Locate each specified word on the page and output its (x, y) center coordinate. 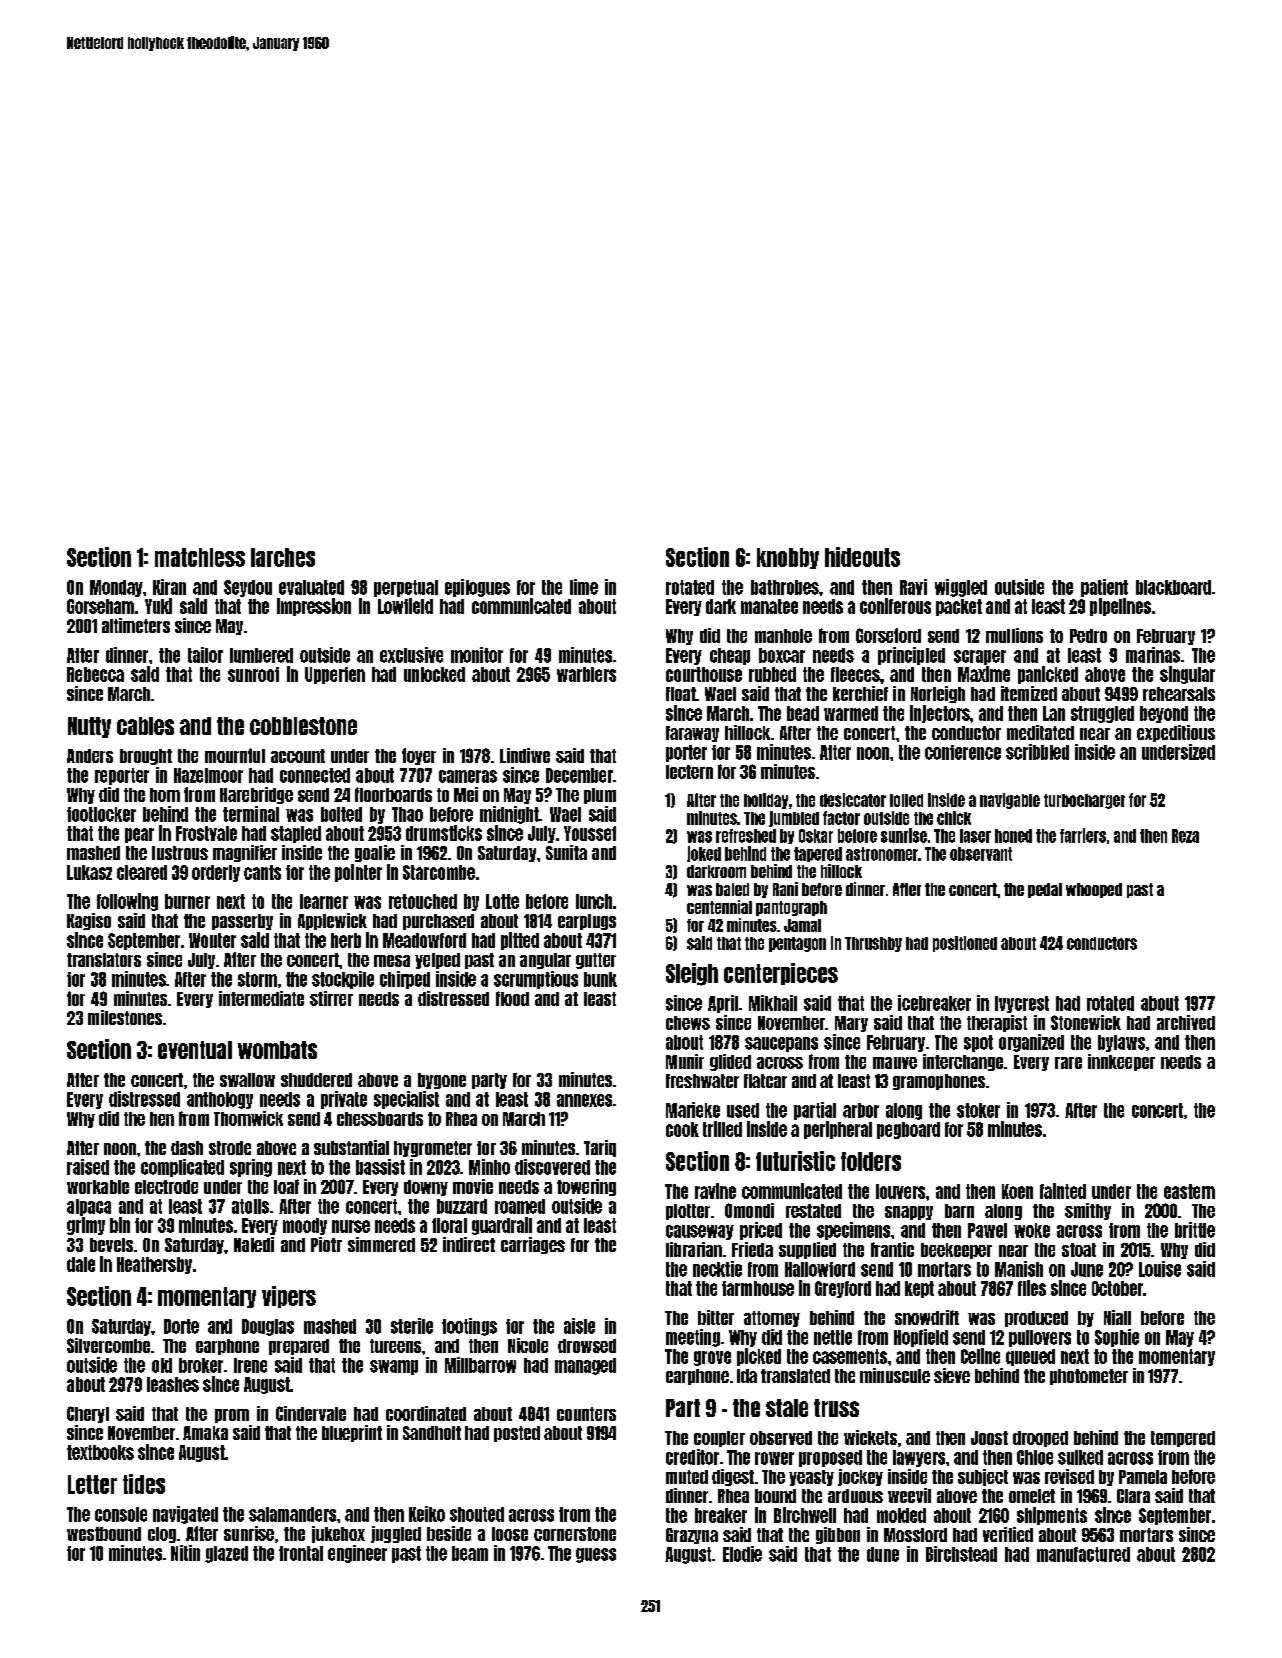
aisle (579, 1326)
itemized (1029, 693)
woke (1032, 1230)
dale (81, 1264)
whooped (1094, 890)
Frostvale (206, 833)
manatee (769, 606)
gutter (596, 961)
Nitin (185, 1553)
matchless (200, 557)
